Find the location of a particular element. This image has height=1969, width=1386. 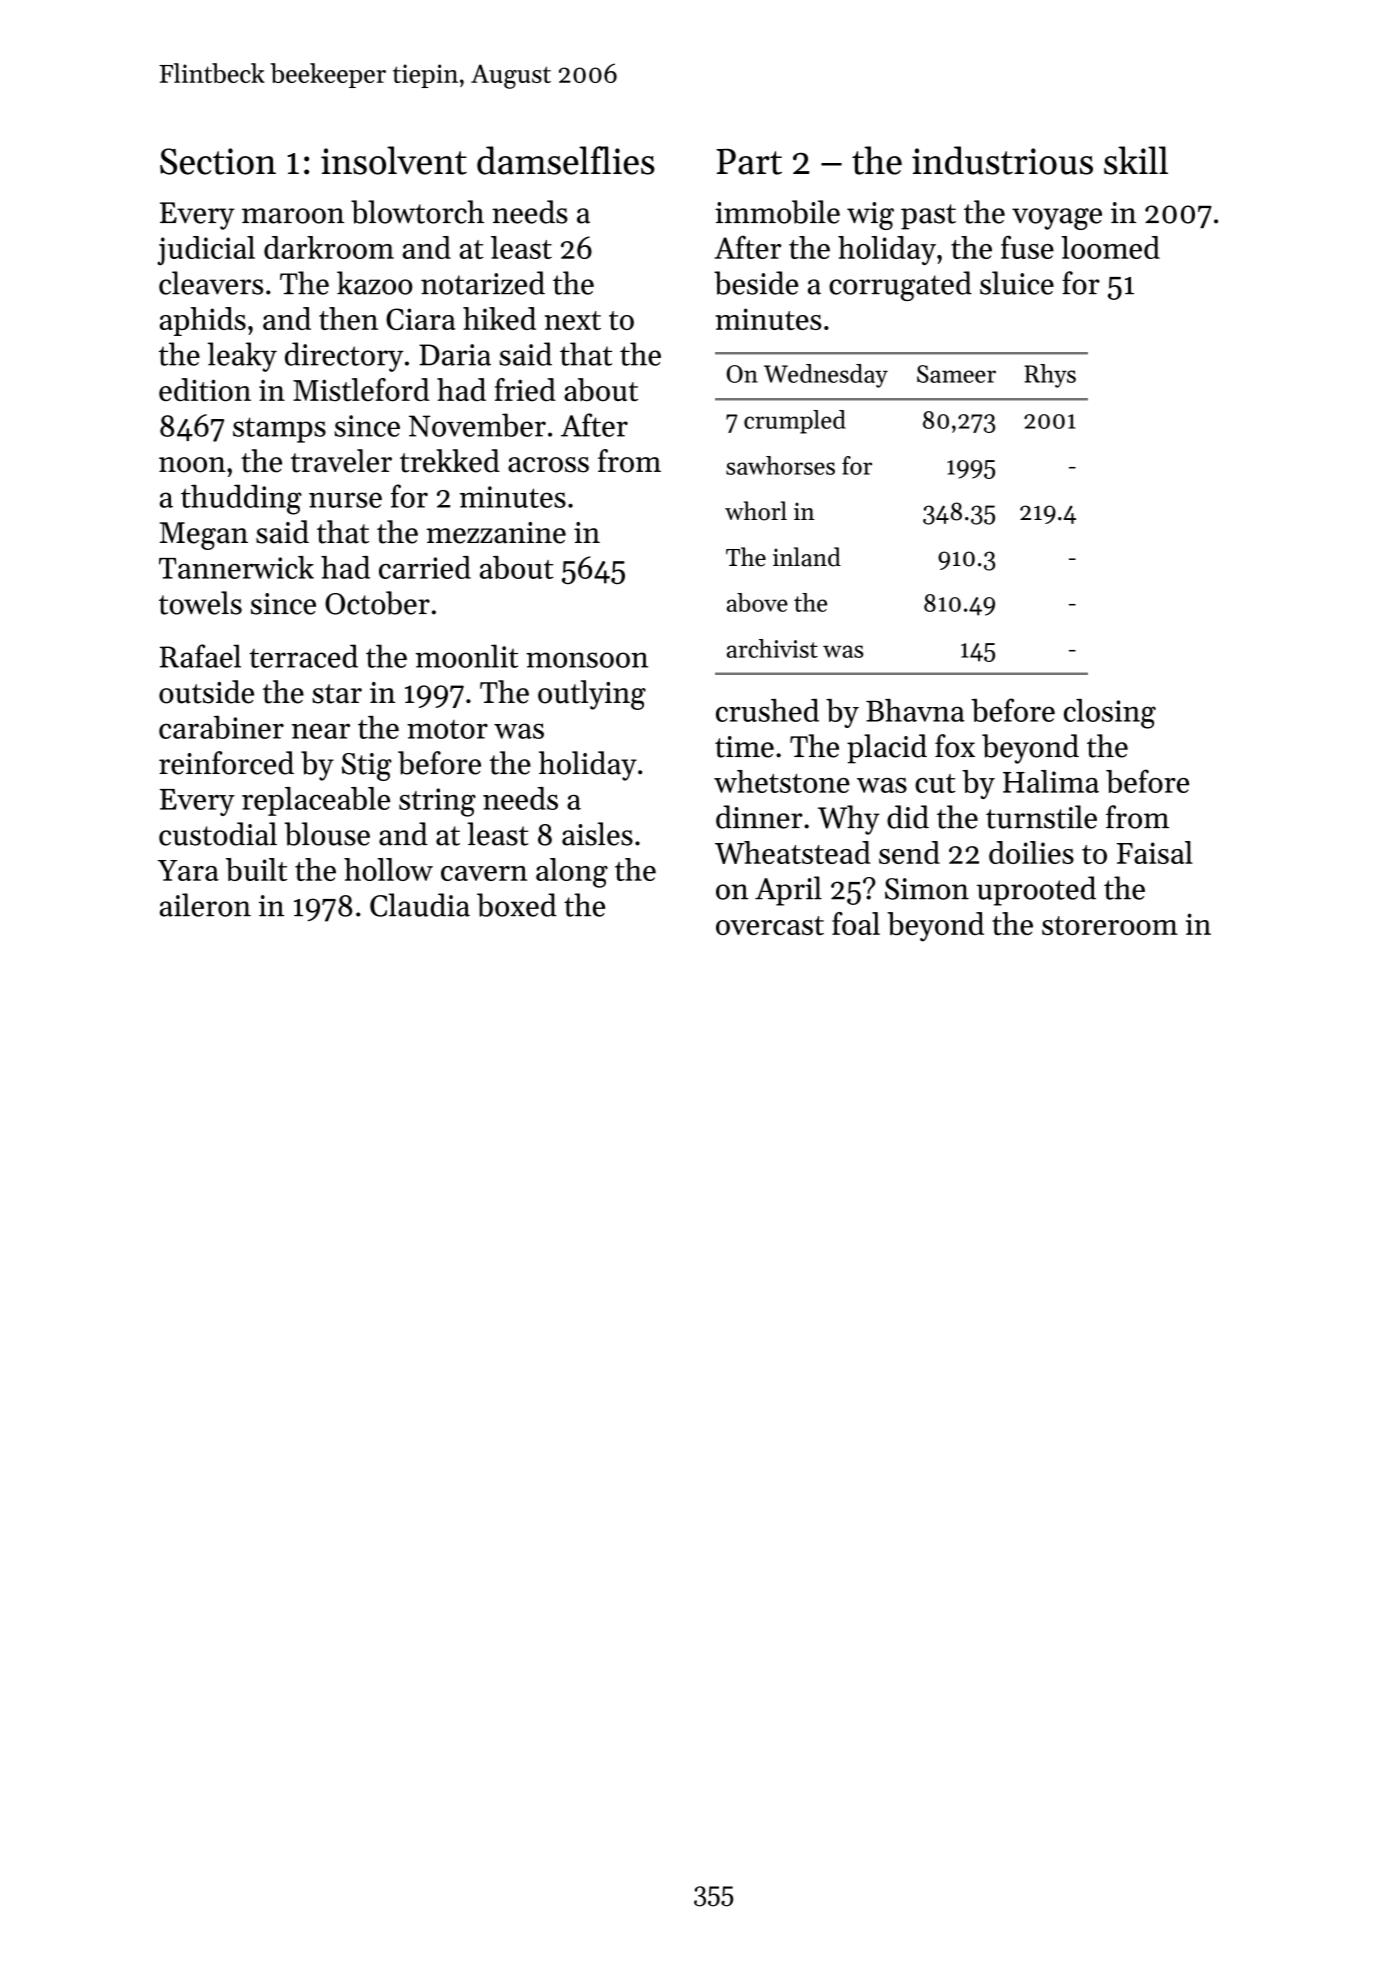

Wednesday is located at coordinates (826, 376).
